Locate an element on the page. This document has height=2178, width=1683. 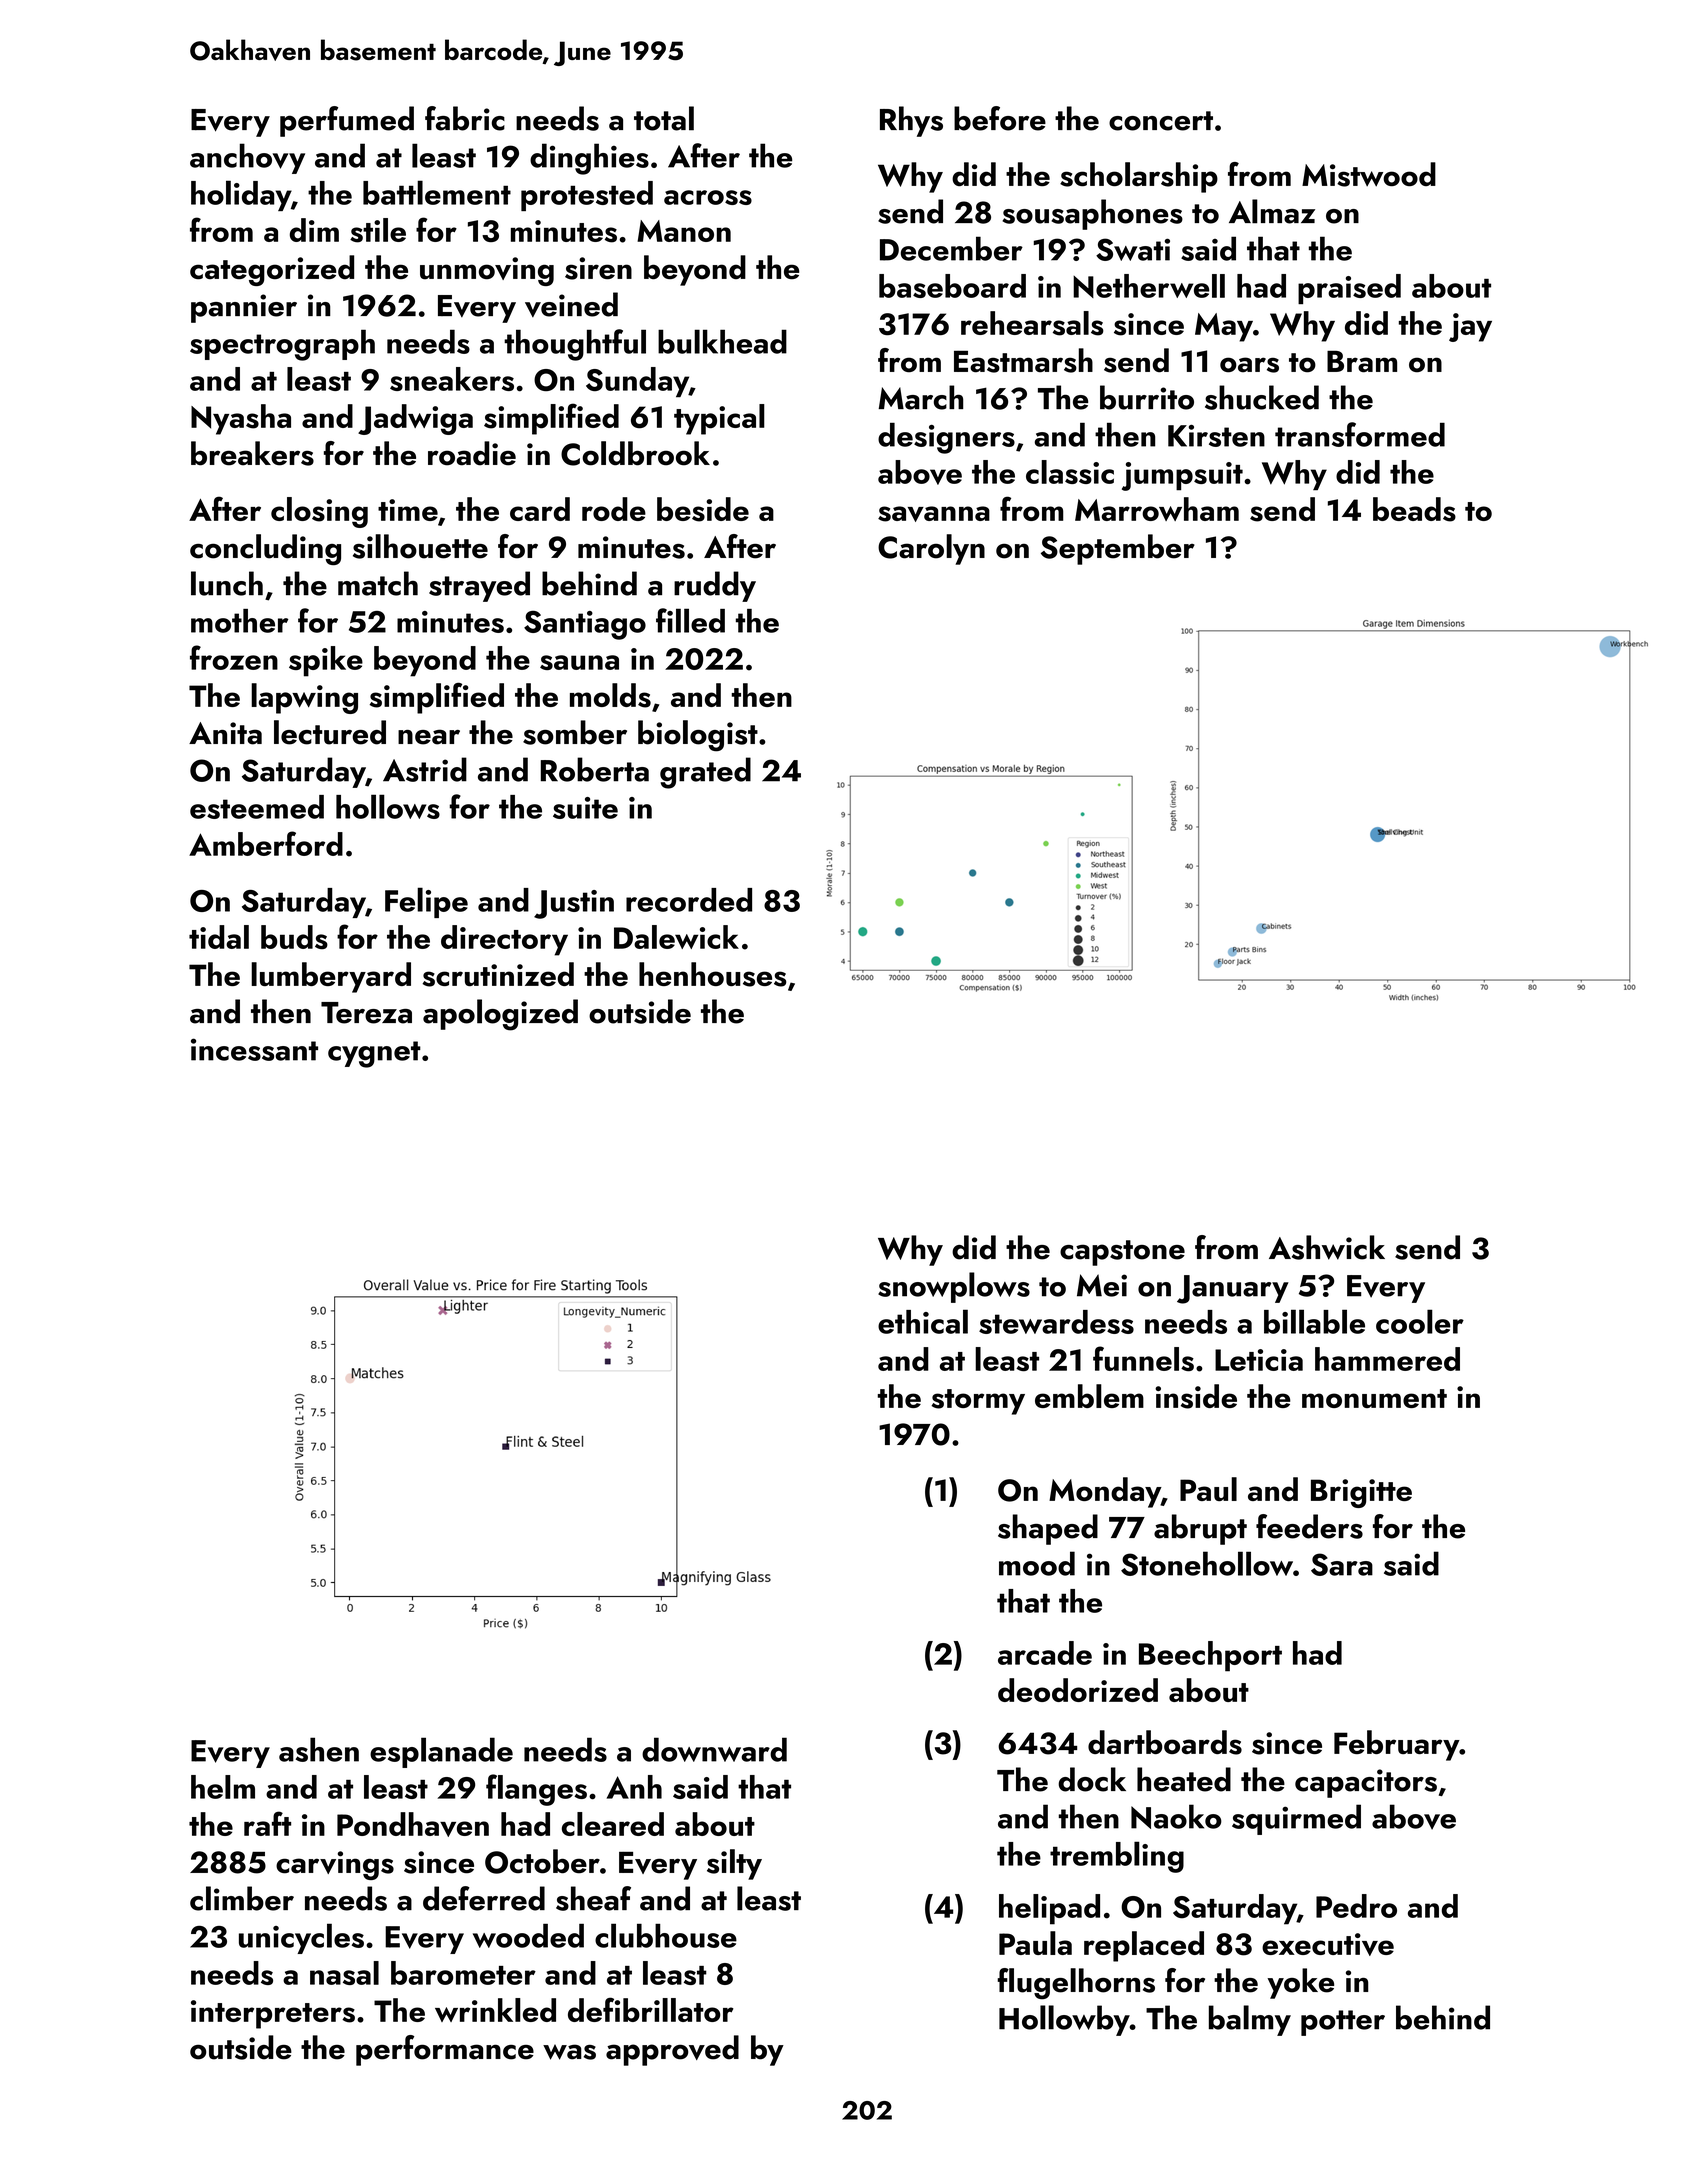
jay is located at coordinates (1470, 327).
